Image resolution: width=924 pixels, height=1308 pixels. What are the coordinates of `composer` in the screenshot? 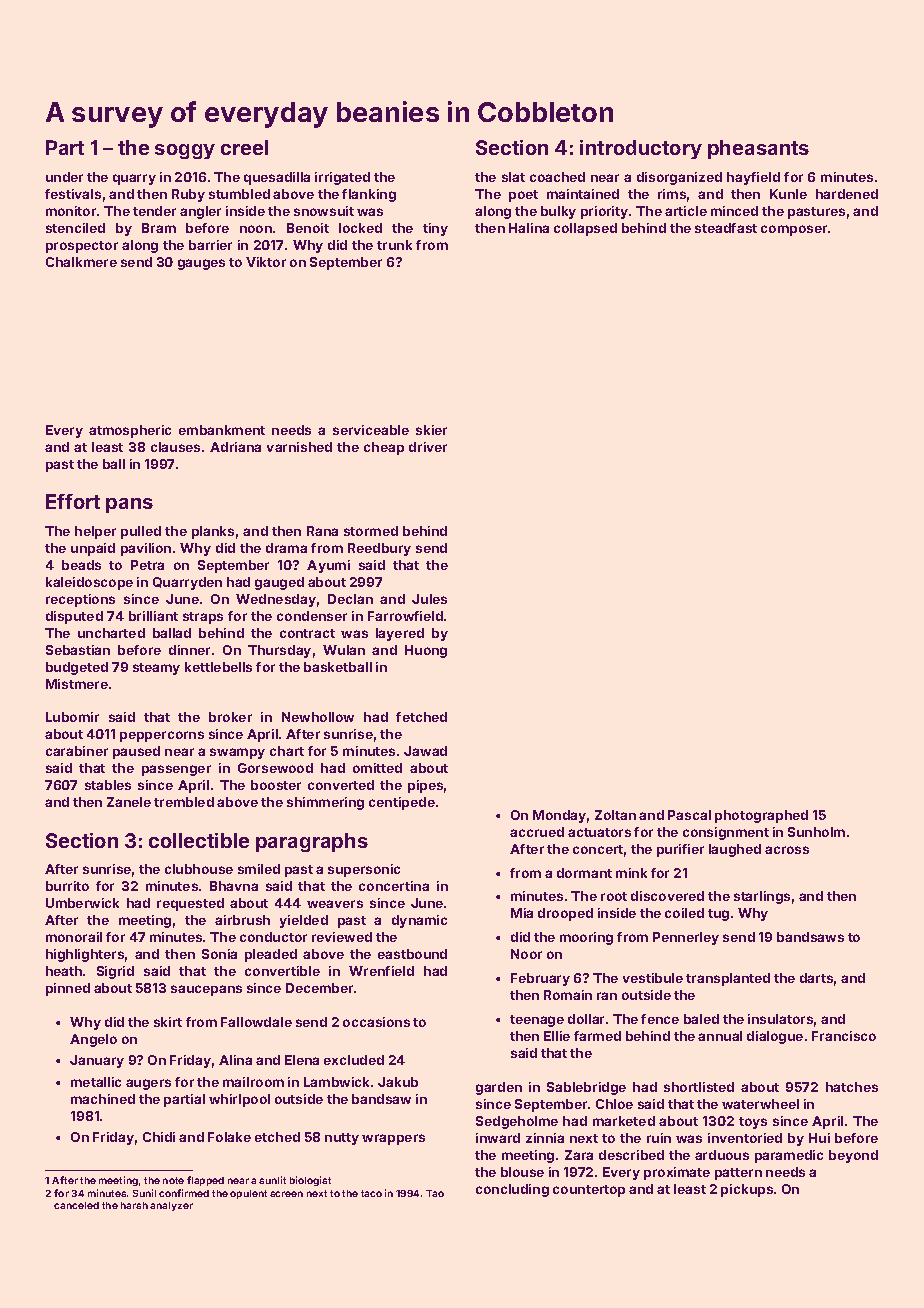 It's located at (794, 230).
